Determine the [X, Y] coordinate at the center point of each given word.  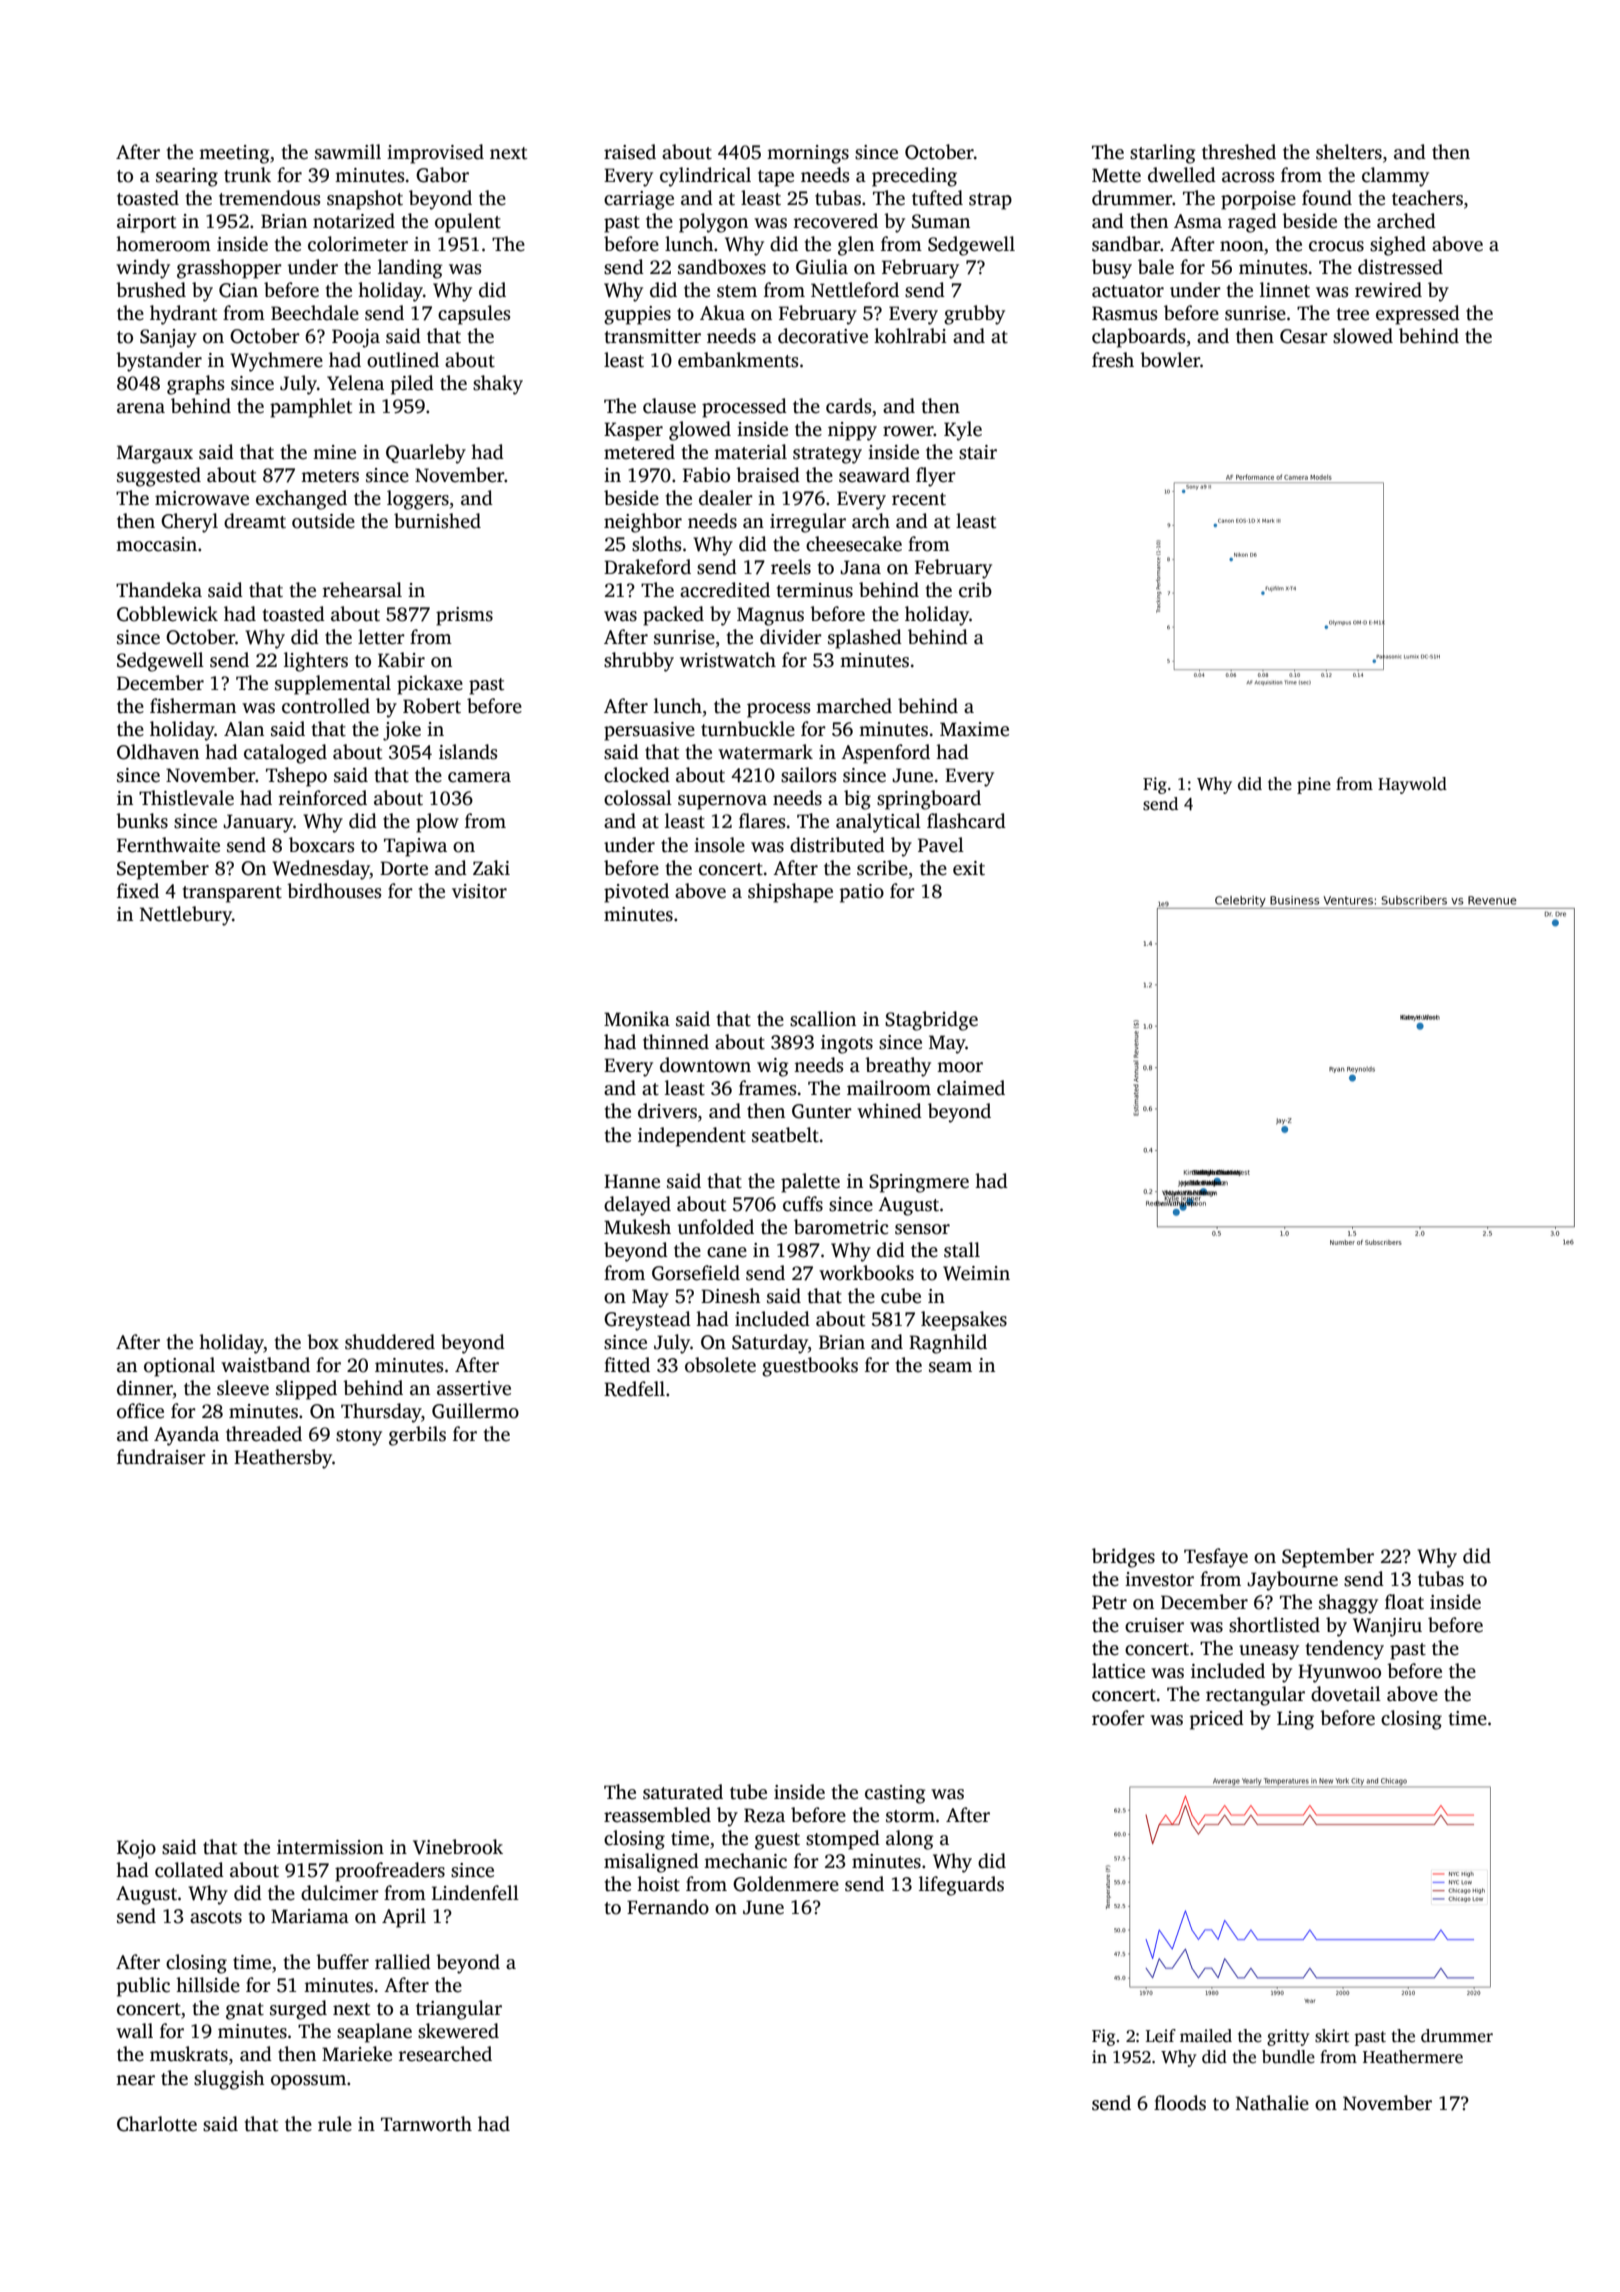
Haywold [1412, 785]
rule [335, 2124]
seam [950, 1367]
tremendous [269, 198]
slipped [306, 1390]
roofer [1118, 1718]
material [750, 452]
